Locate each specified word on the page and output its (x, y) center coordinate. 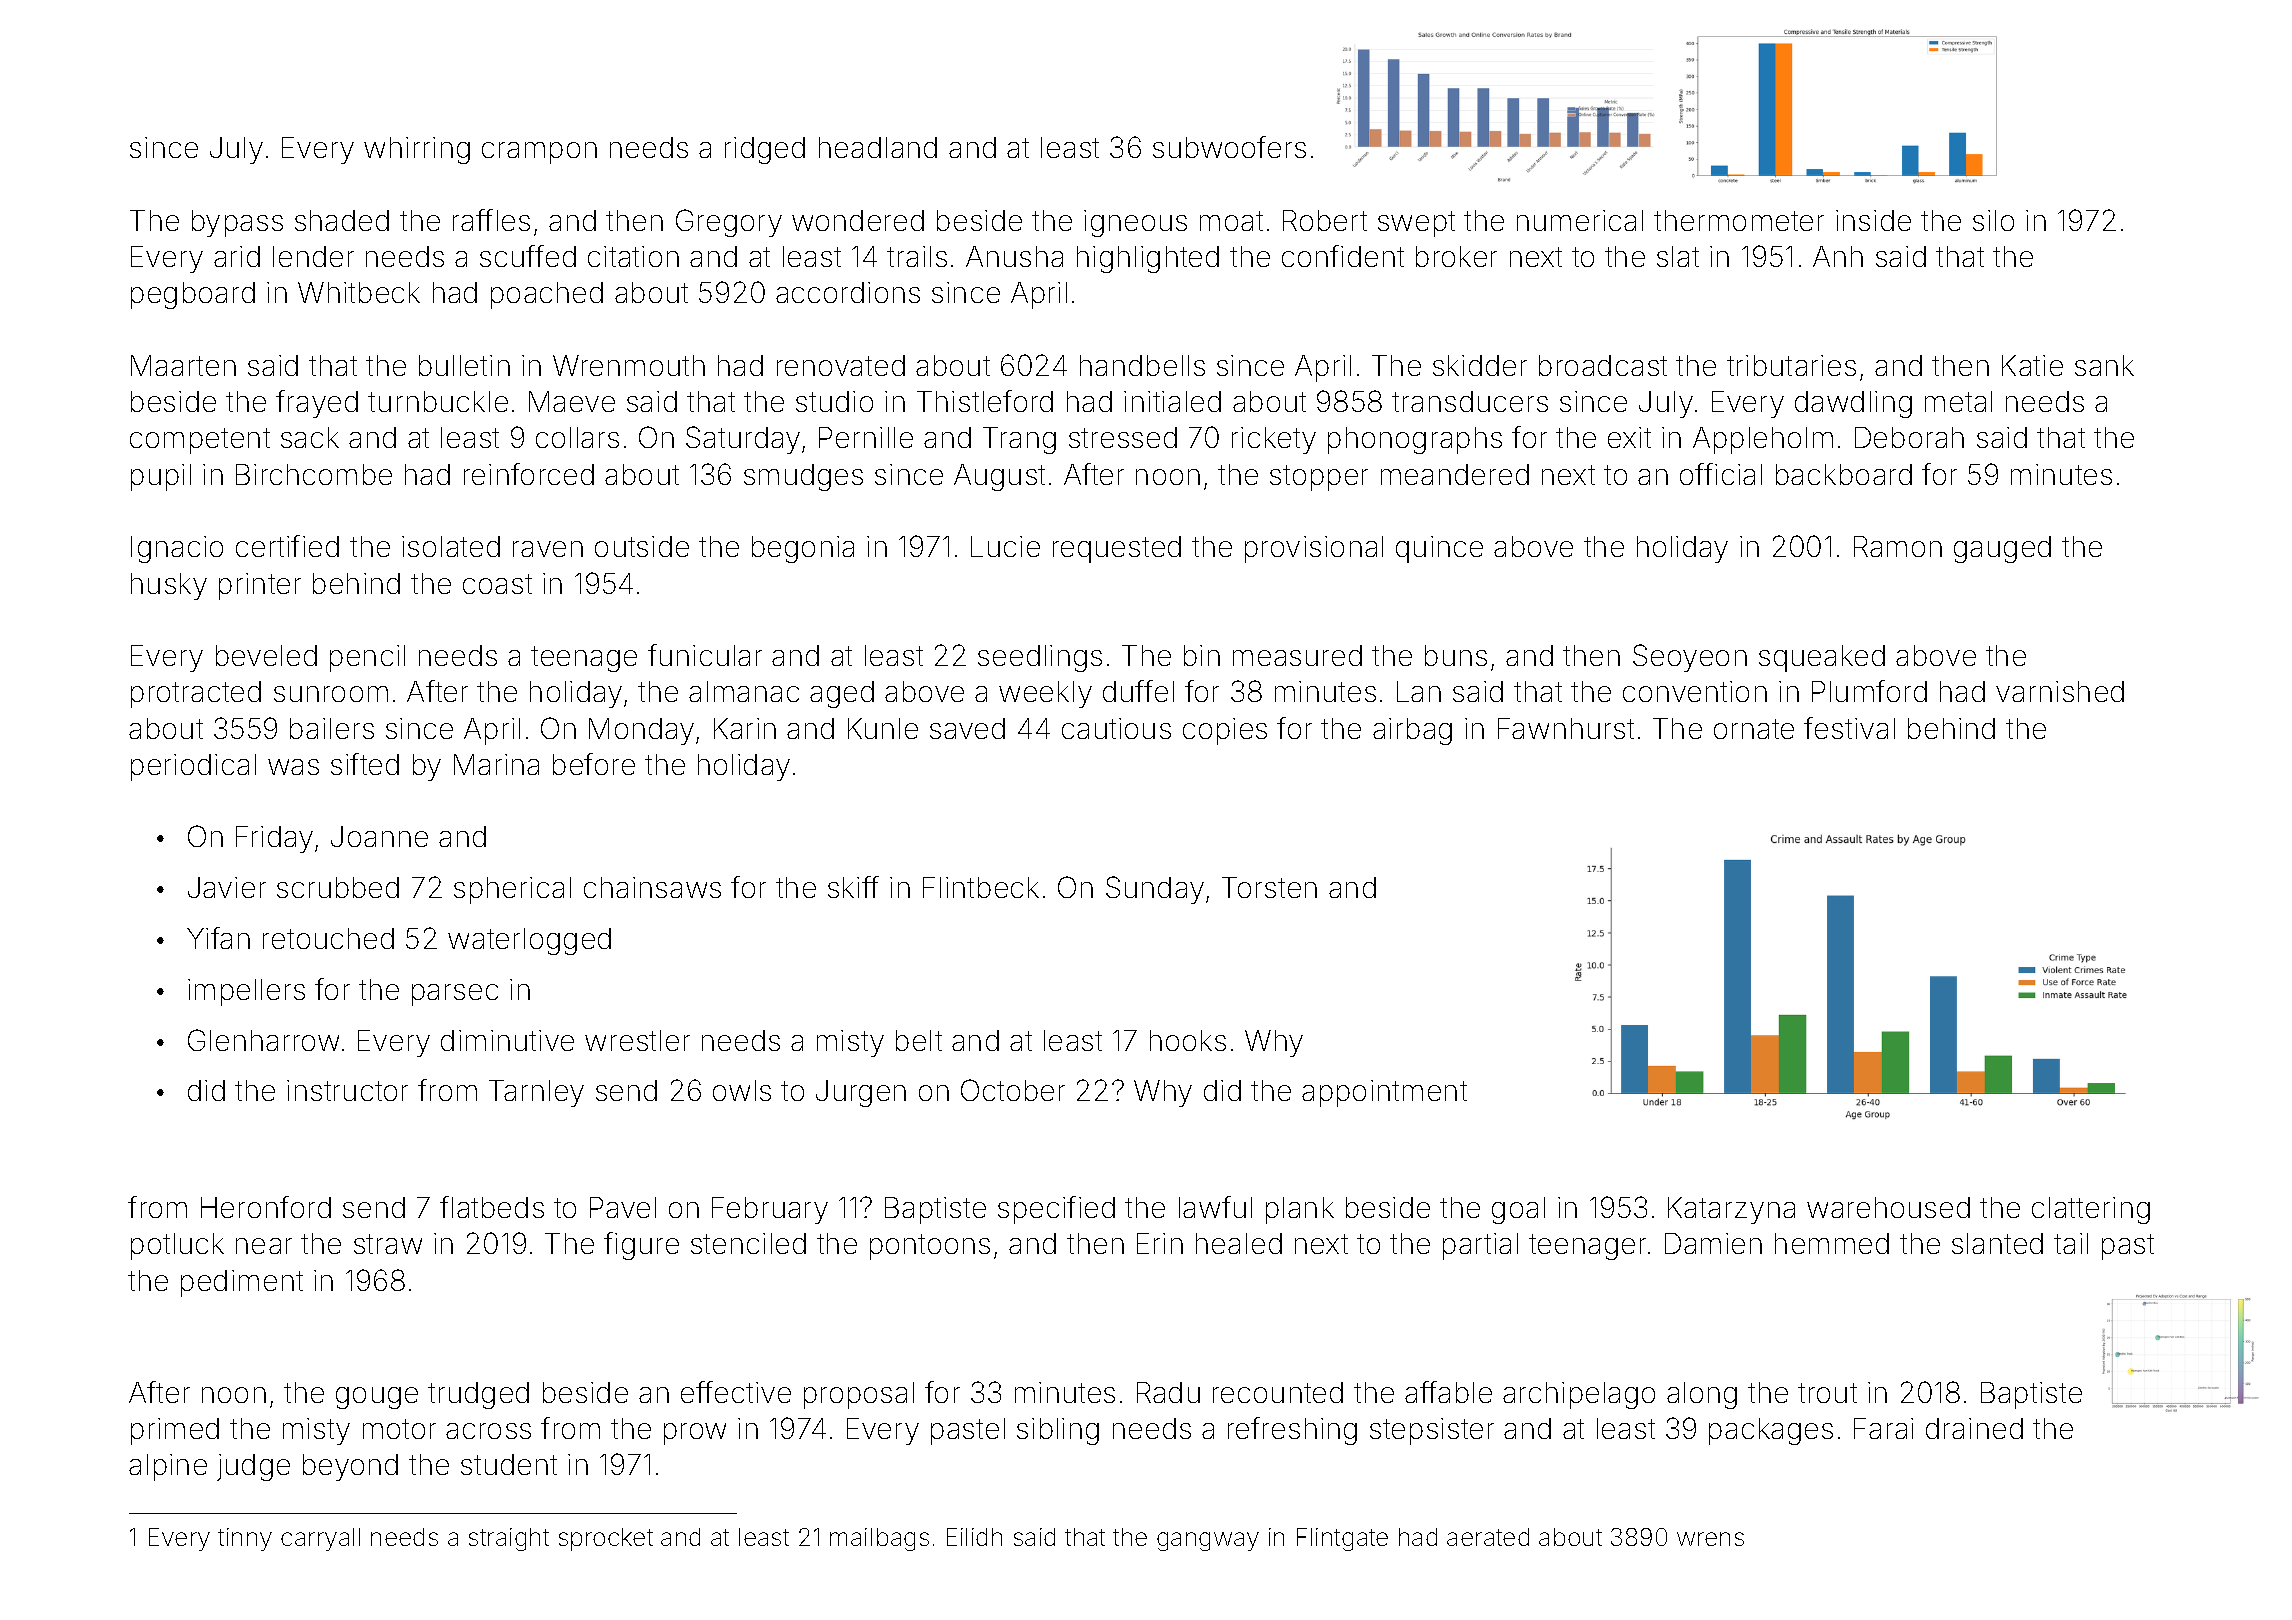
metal (1958, 401)
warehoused (1888, 1207)
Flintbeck (981, 887)
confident (1343, 256)
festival (1849, 728)
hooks (1188, 1040)
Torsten (1269, 887)
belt (919, 1040)
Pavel (623, 1207)
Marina (496, 764)
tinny (245, 1539)
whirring (417, 150)
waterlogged (529, 941)
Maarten (183, 365)
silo (1993, 220)
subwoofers (1229, 147)
